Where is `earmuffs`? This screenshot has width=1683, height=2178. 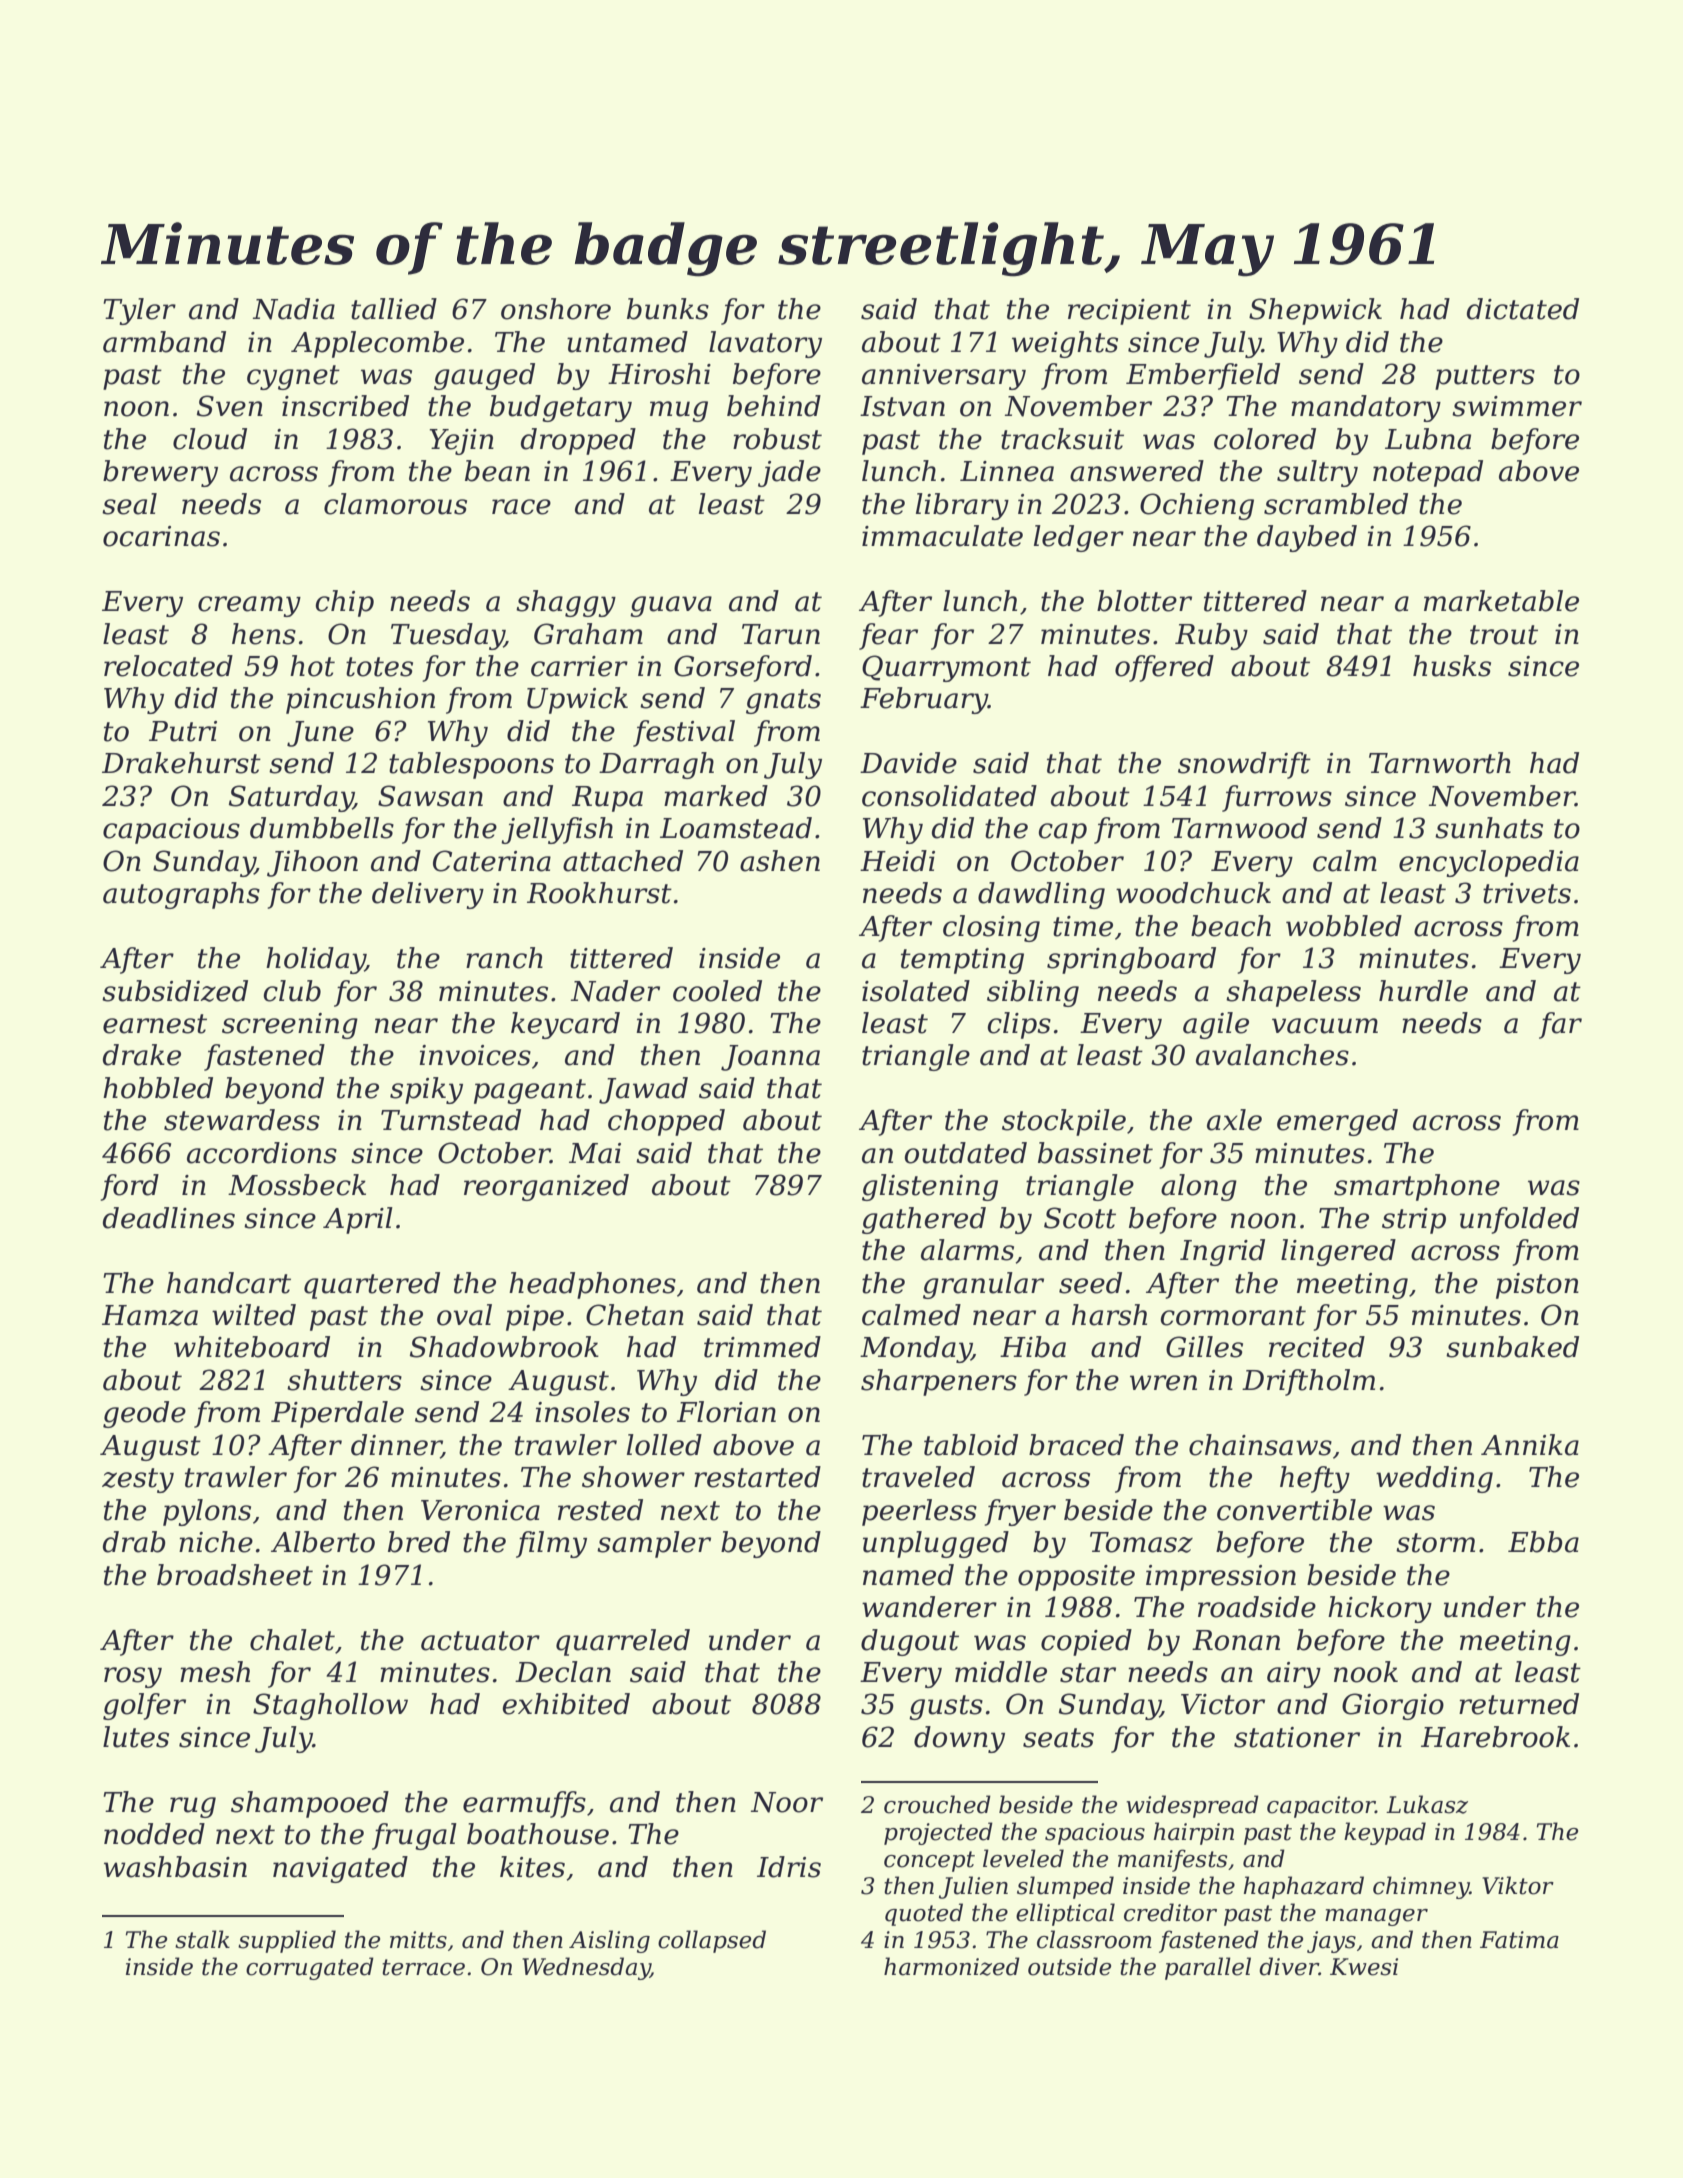
earmuffs is located at coordinates (524, 1804).
